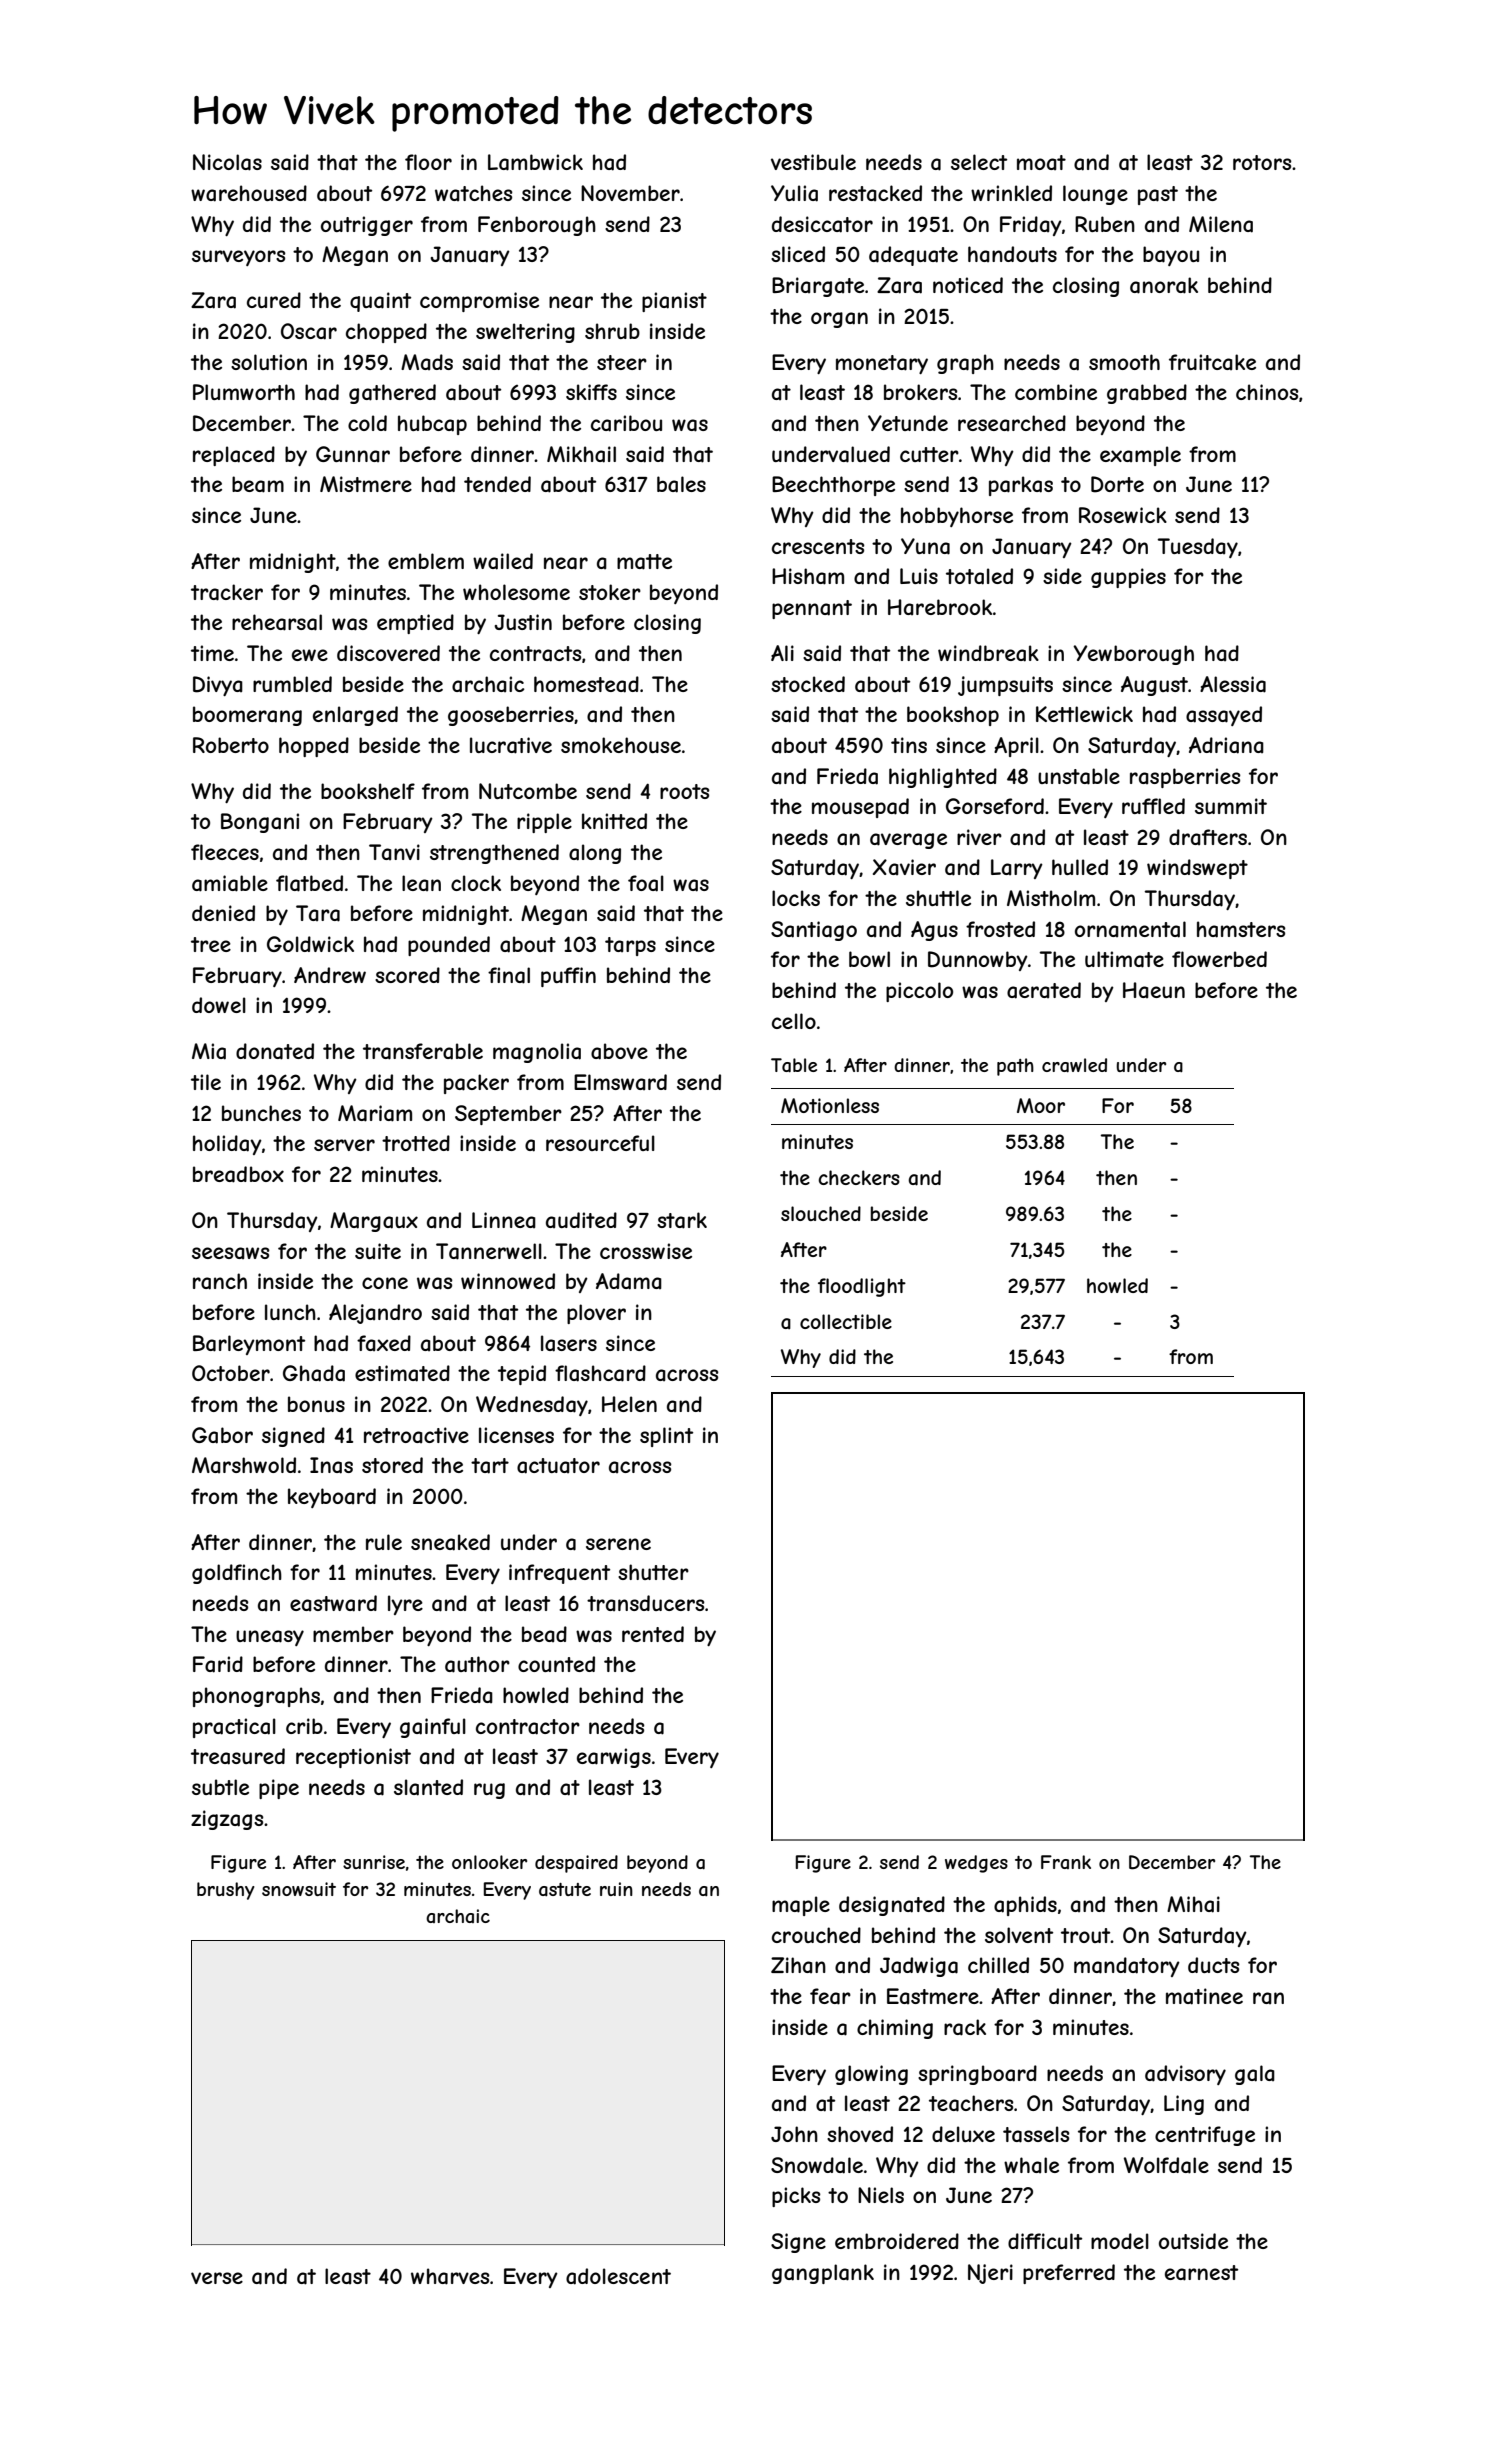  What do you see at coordinates (998, 1965) in the screenshot?
I see `chilled` at bounding box center [998, 1965].
